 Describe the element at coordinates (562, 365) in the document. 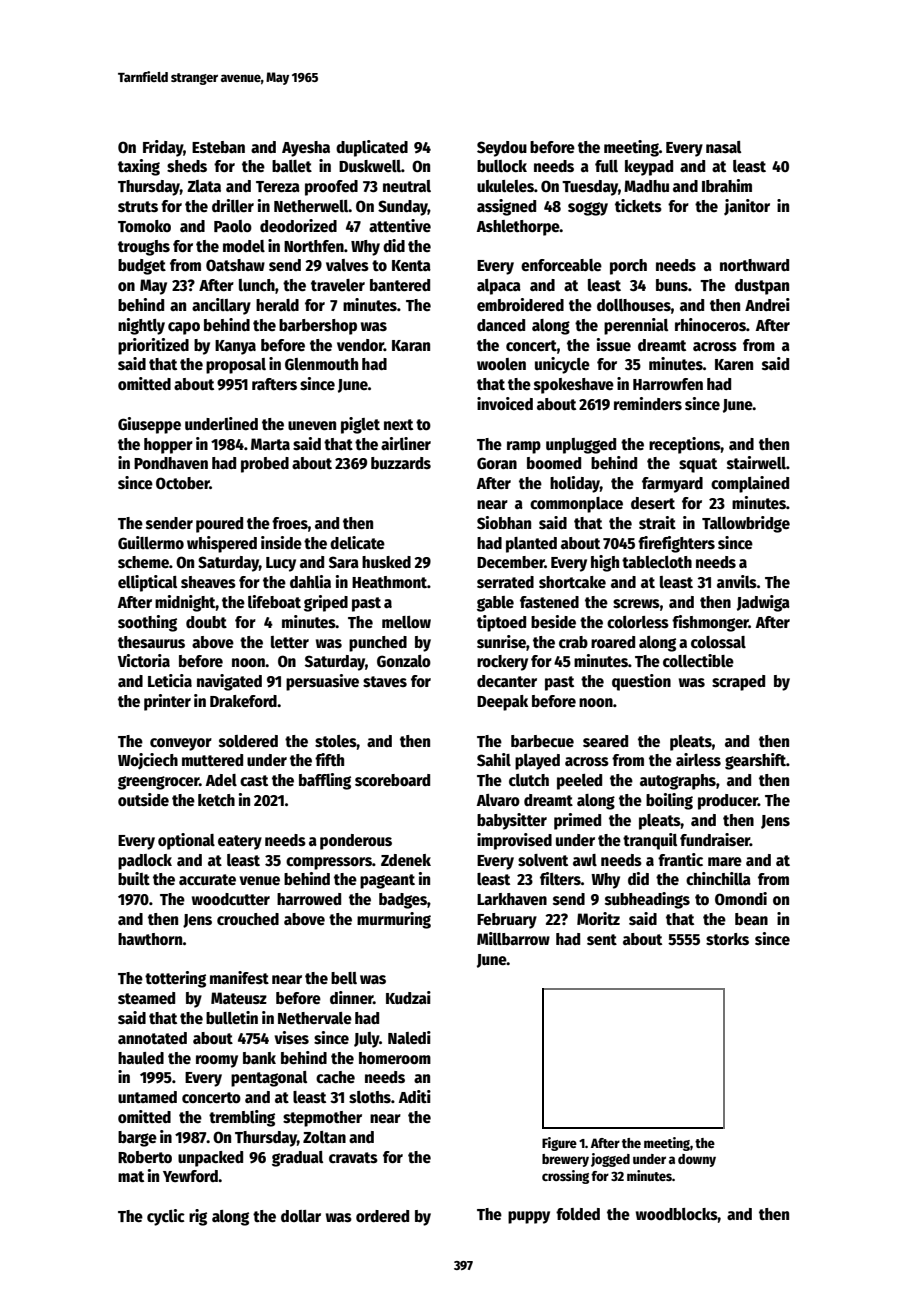

I see `unicycle` at that location.
